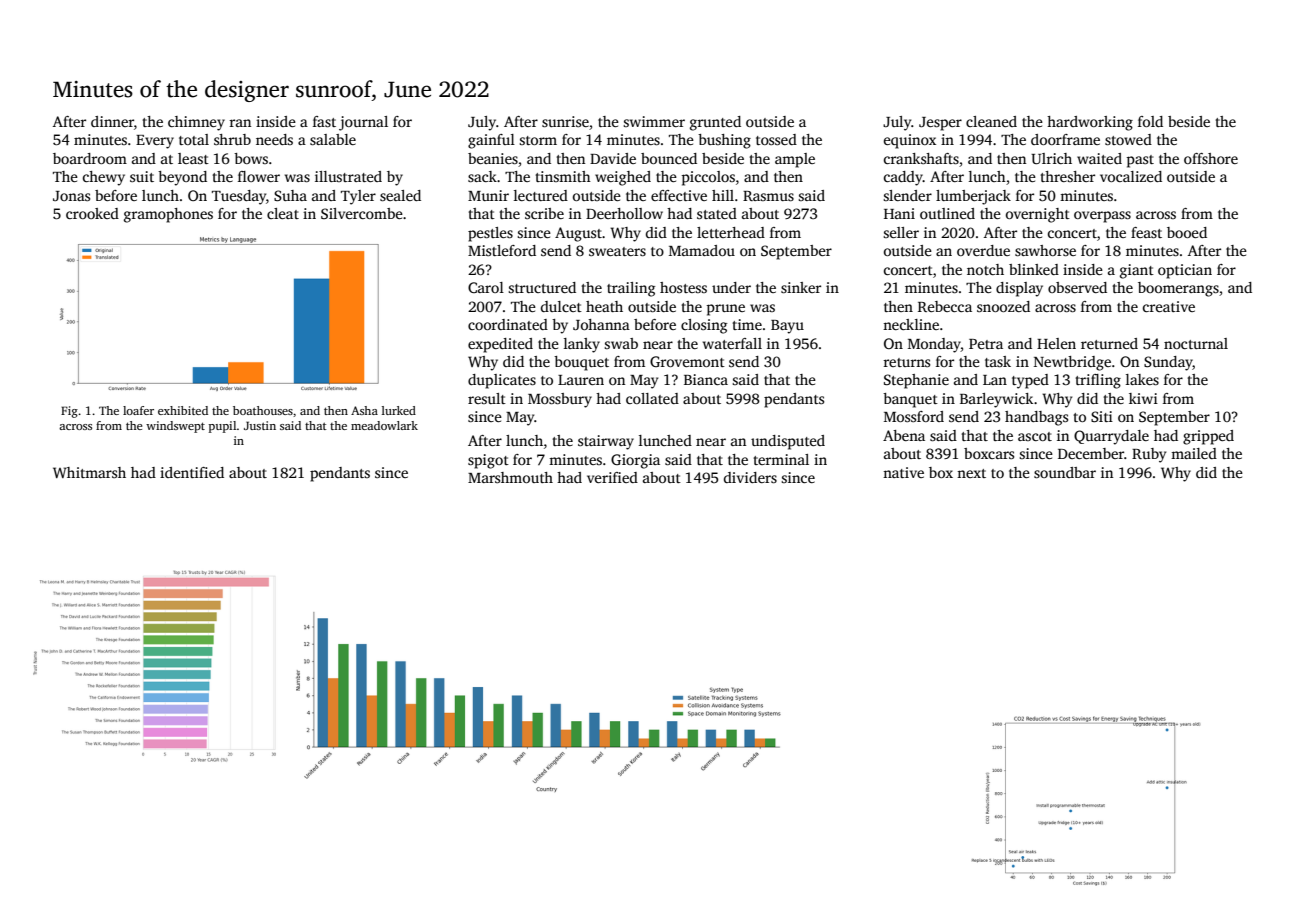  Describe the element at coordinates (112, 121) in the screenshot. I see `dinner` at that location.
